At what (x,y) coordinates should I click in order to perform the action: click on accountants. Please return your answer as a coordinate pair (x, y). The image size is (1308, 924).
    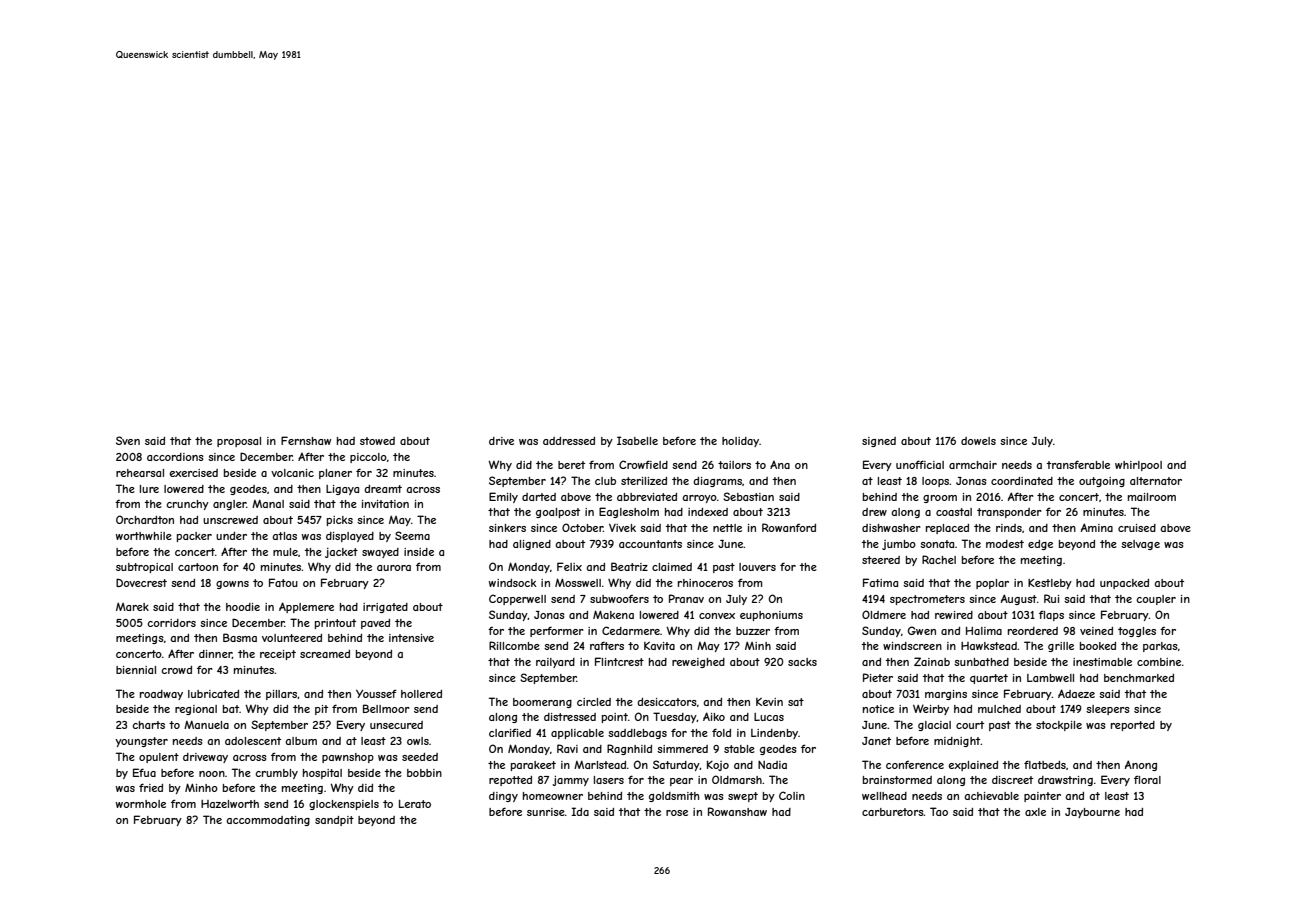
    Looking at the image, I should click on (650, 544).
